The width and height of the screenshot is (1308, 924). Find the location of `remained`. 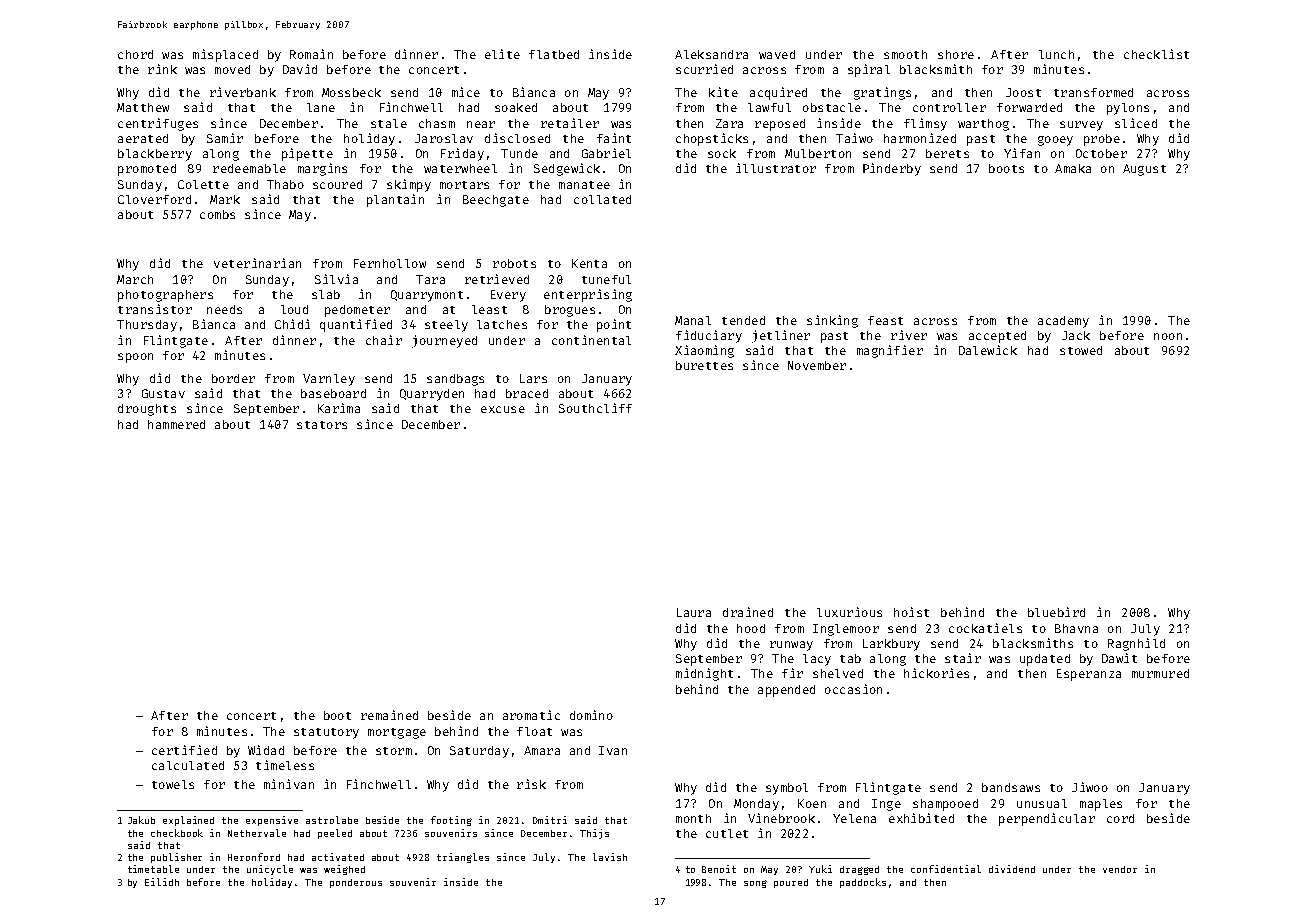

remained is located at coordinates (389, 715).
